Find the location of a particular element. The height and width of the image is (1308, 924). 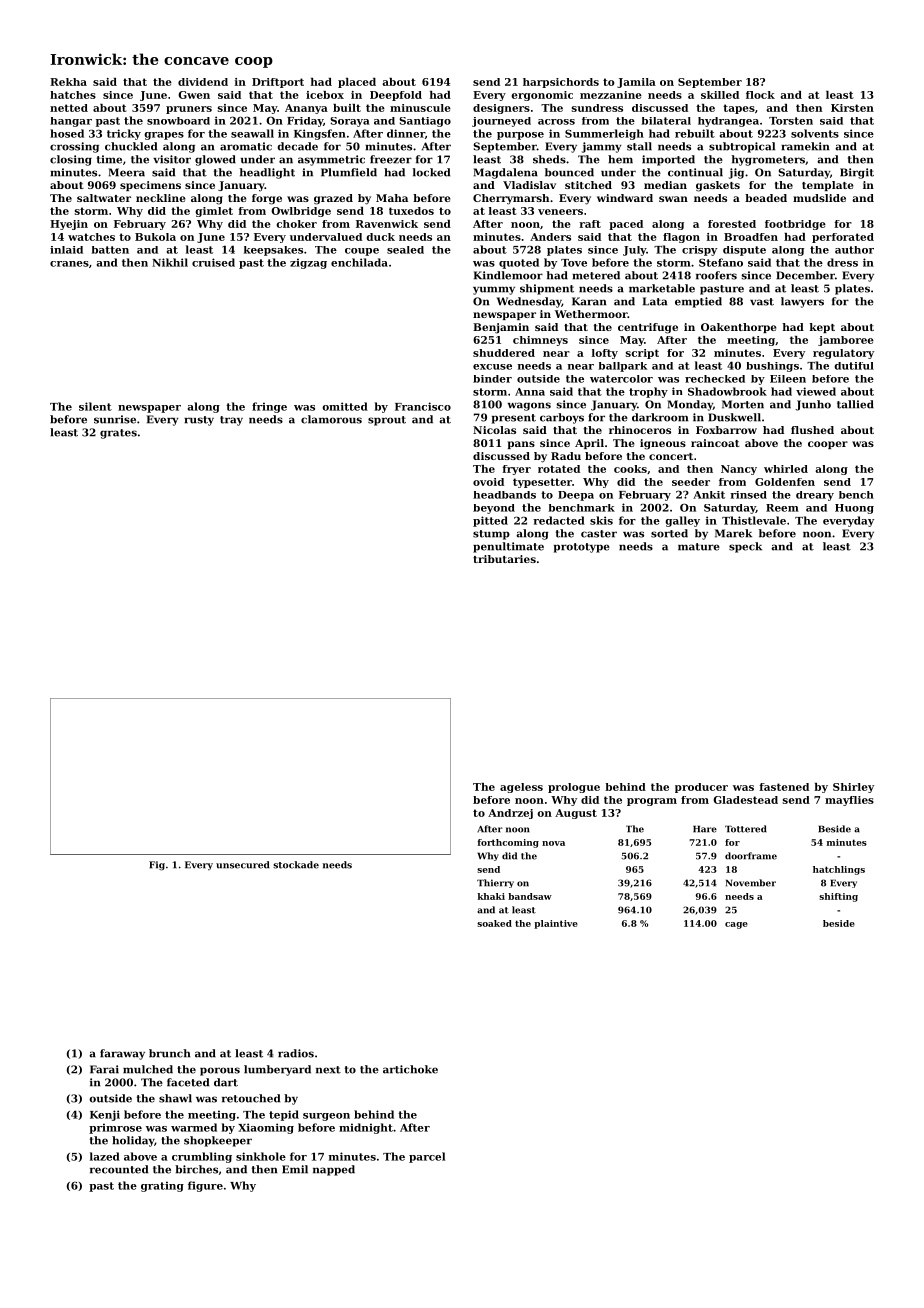

gimlet is located at coordinates (214, 212).
